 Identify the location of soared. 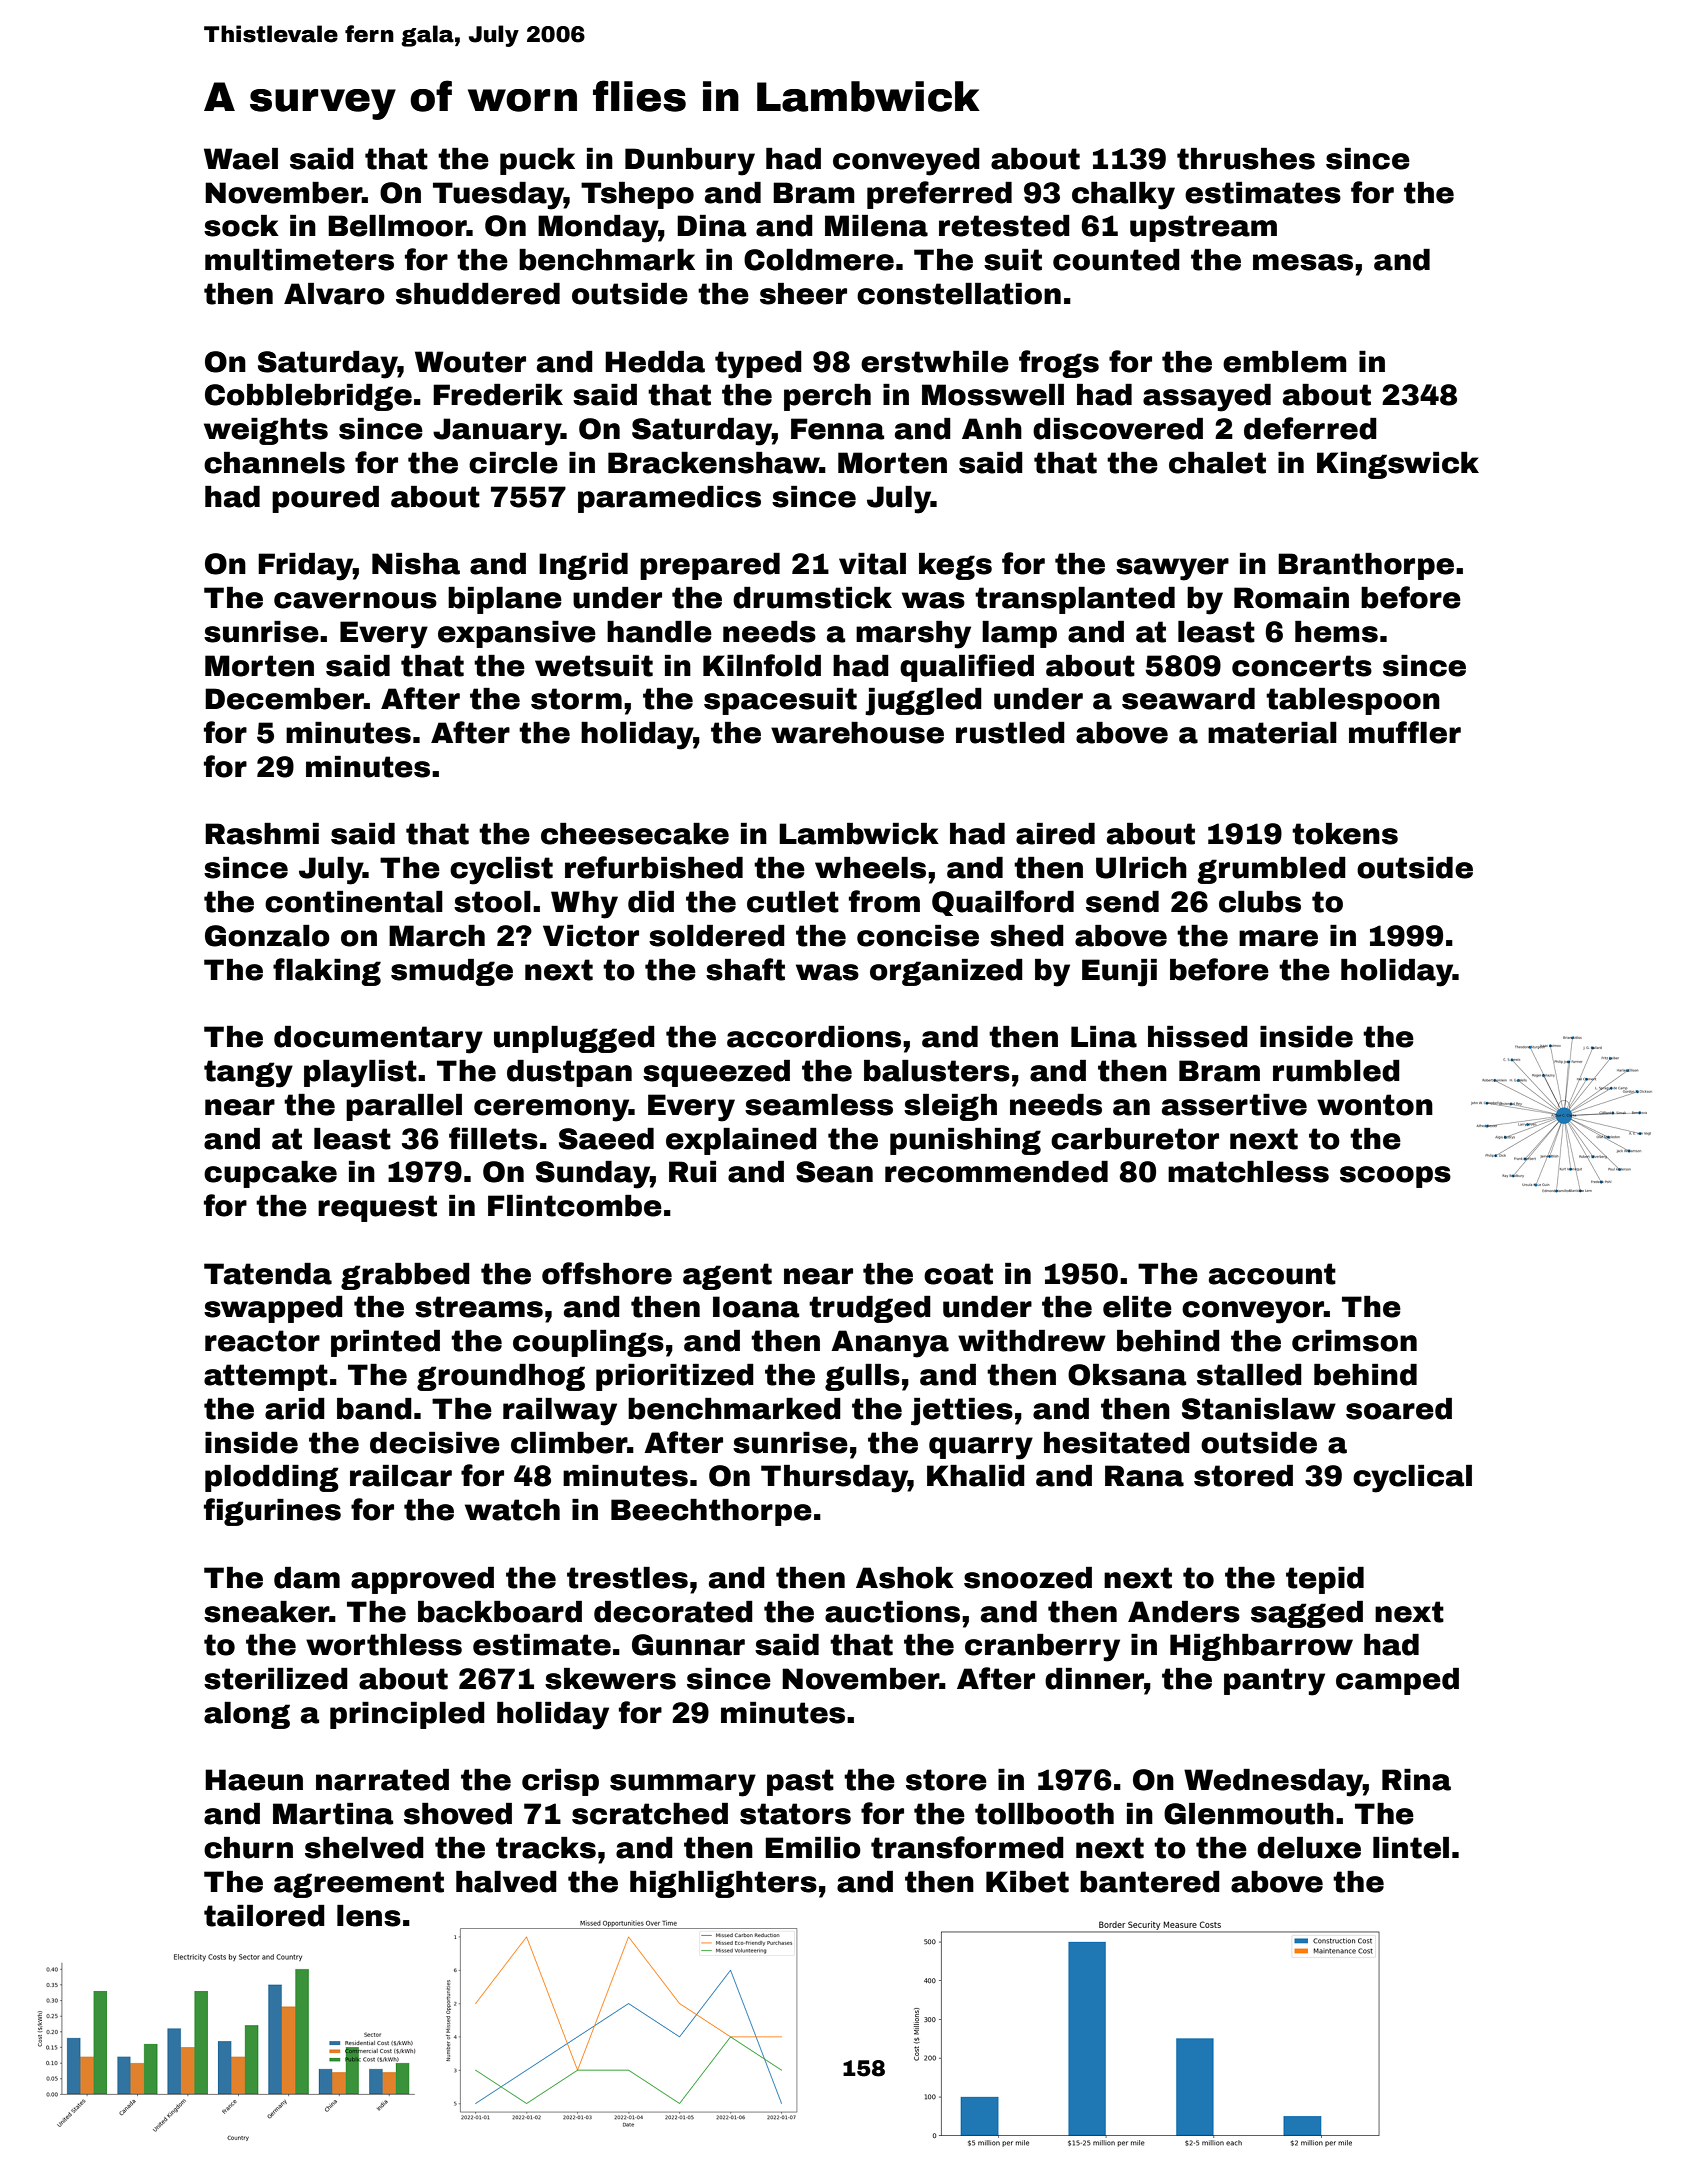
(1399, 1409).
